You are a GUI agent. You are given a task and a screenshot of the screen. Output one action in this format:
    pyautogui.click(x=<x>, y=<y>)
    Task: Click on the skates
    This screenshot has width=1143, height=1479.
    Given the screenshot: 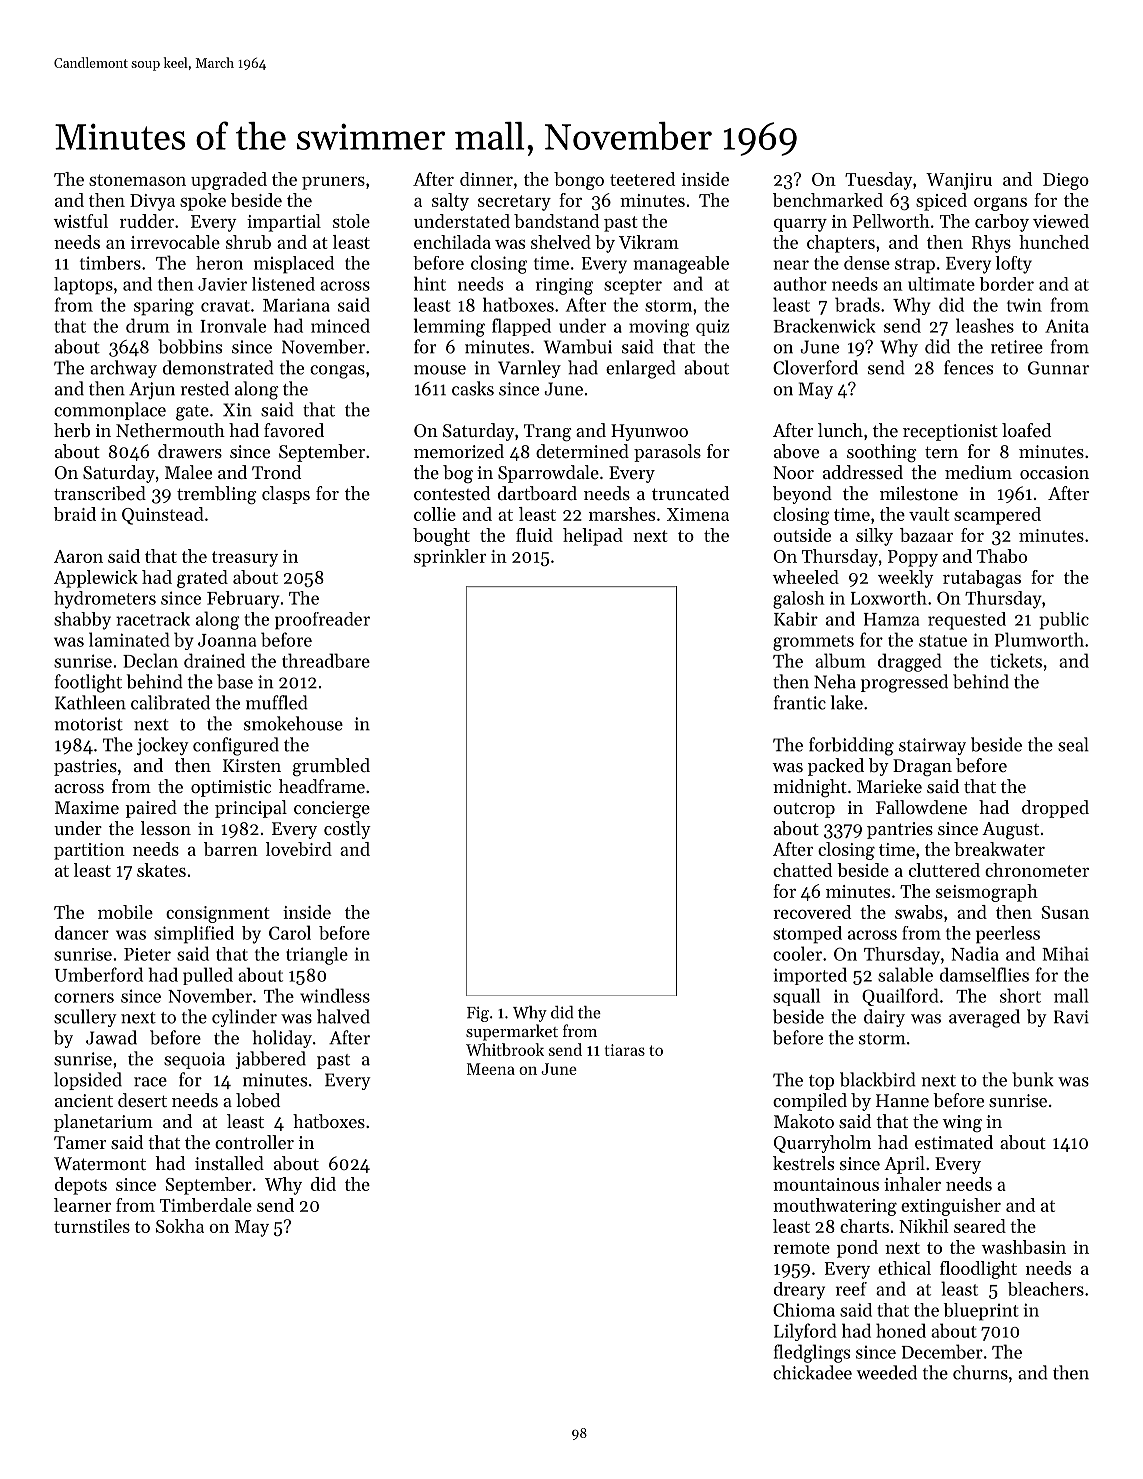 What is the action you would take?
    pyautogui.click(x=161, y=870)
